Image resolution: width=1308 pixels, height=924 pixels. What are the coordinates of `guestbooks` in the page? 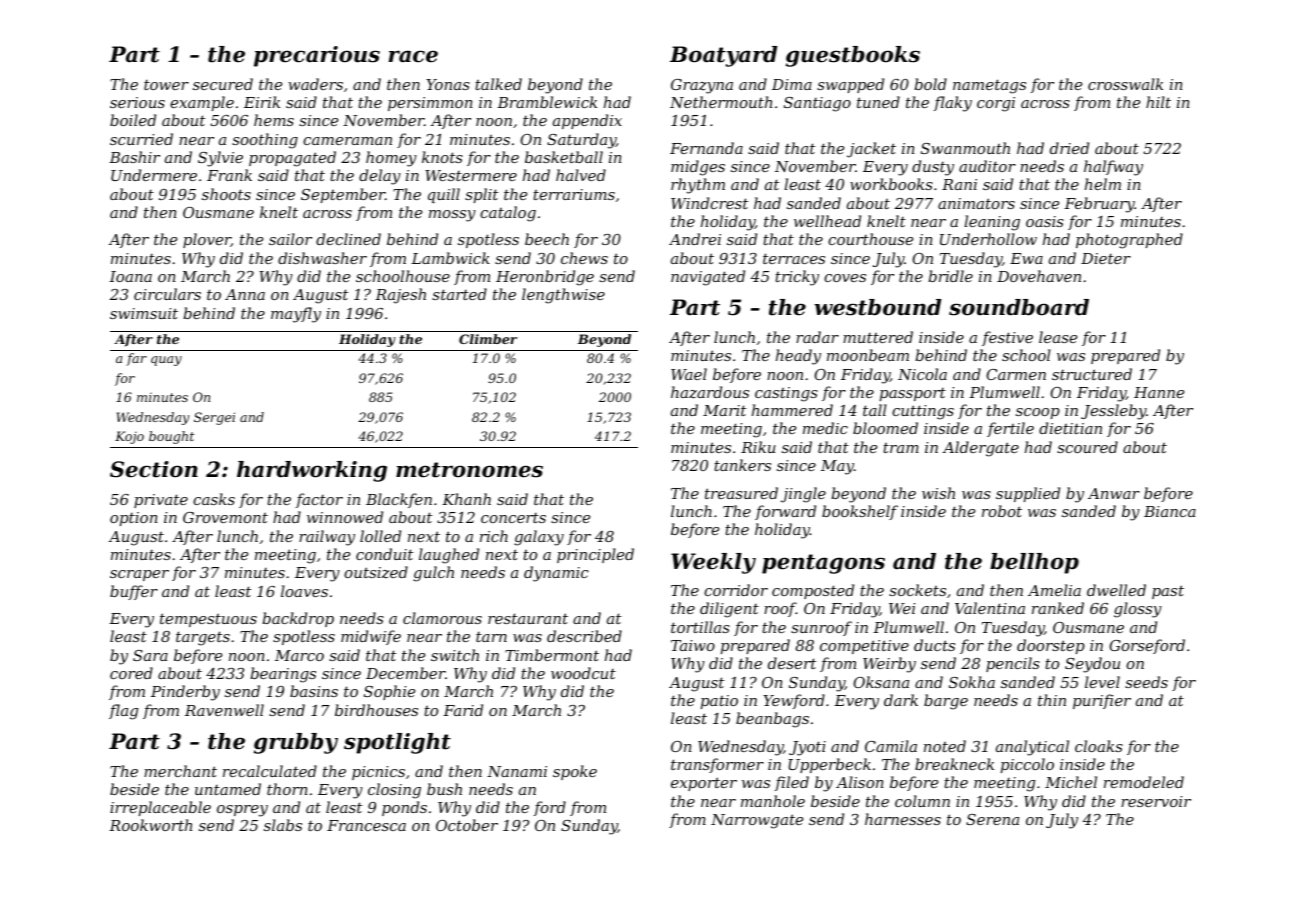 It's located at (853, 56).
